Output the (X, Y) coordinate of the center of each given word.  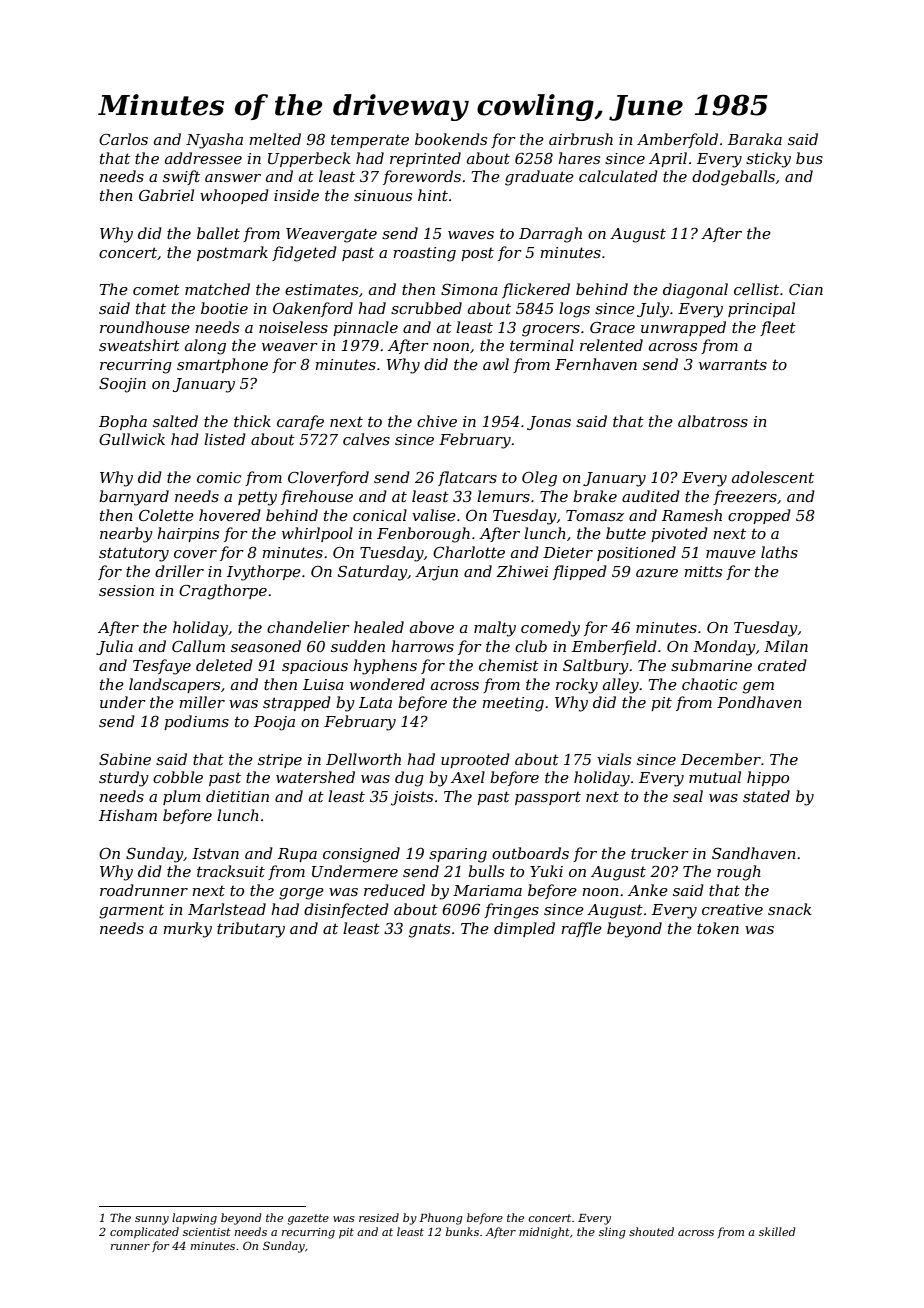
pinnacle (365, 328)
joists (412, 798)
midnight (544, 1233)
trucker (660, 853)
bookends (451, 139)
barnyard (134, 498)
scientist (207, 1232)
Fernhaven (596, 364)
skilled (777, 1231)
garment (131, 911)
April (668, 159)
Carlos (123, 139)
